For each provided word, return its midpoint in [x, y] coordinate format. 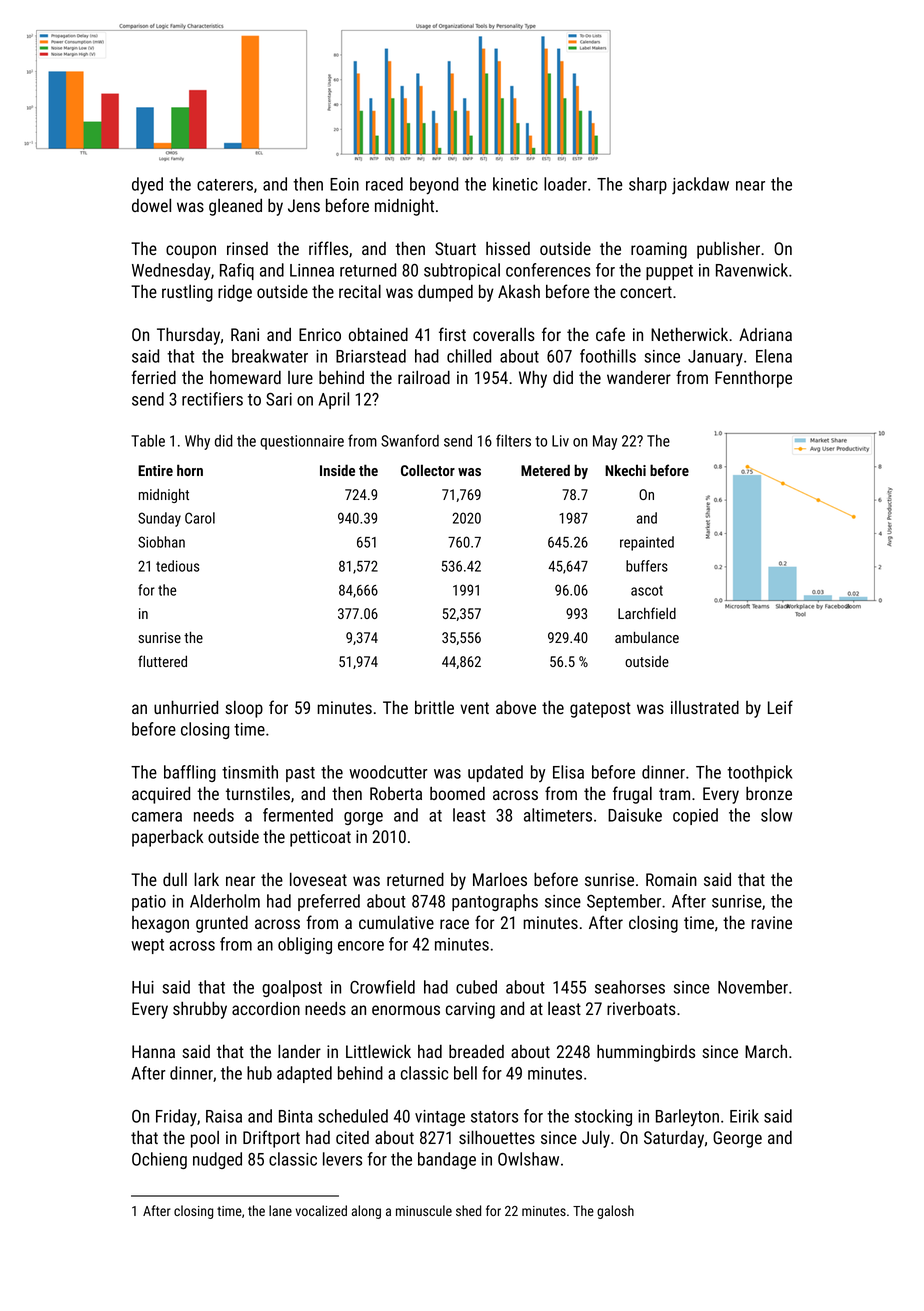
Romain [671, 879]
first [452, 334]
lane [280, 1210]
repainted [647, 543]
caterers [225, 185]
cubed [476, 987]
